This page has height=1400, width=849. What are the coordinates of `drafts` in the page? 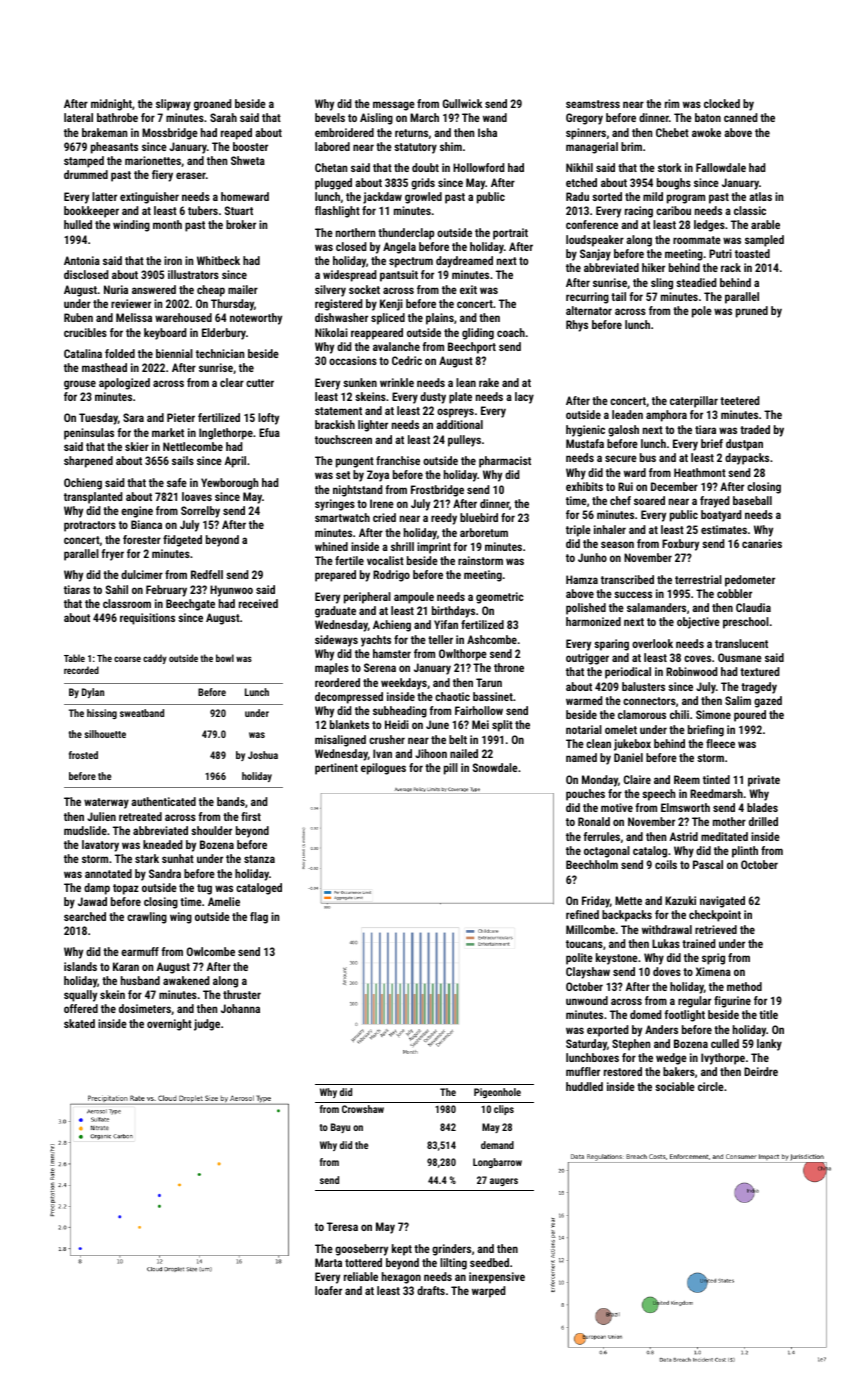 It's located at (431, 1290).
